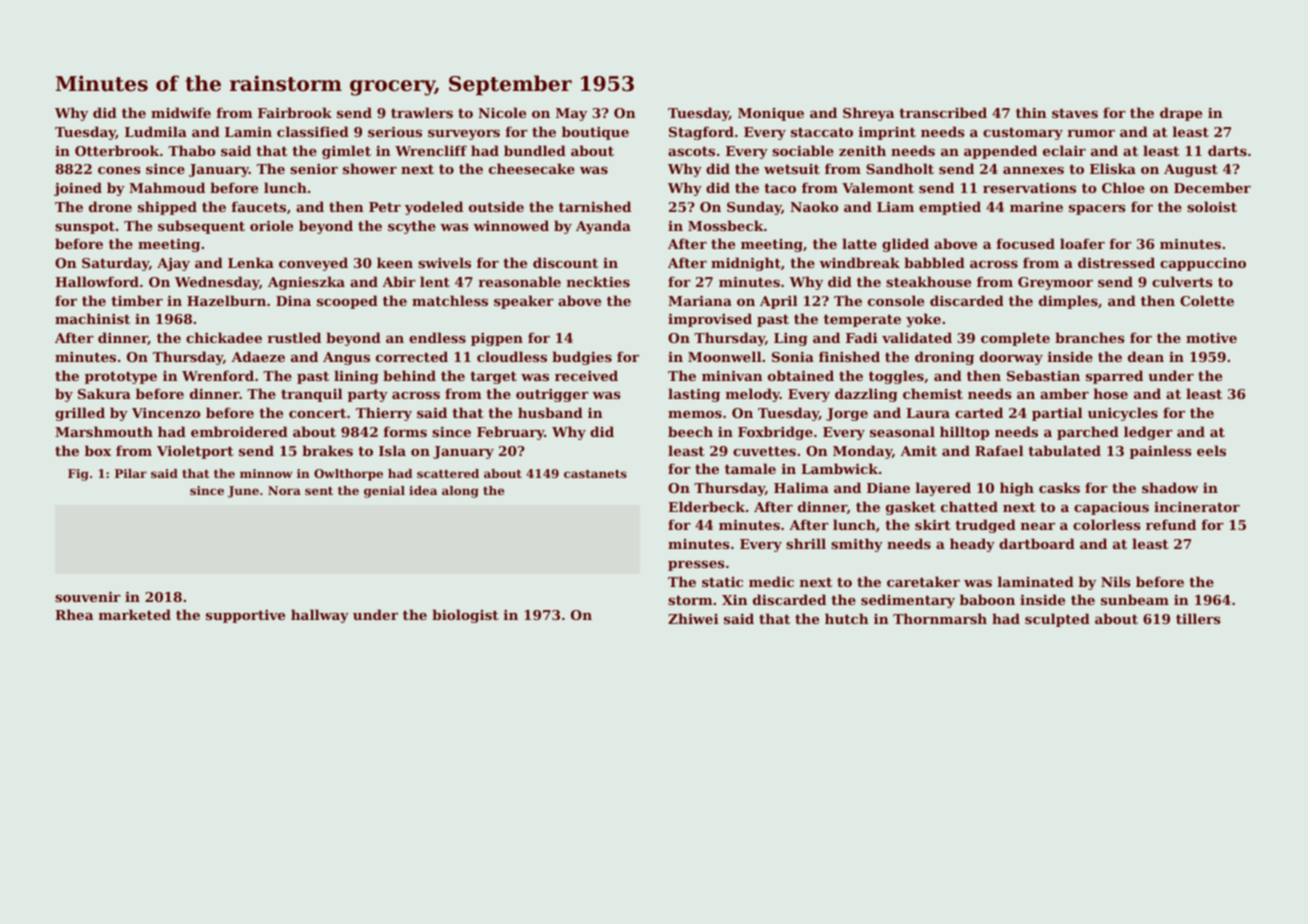 The image size is (1308, 924). What do you see at coordinates (314, 168) in the page?
I see `senior` at bounding box center [314, 168].
